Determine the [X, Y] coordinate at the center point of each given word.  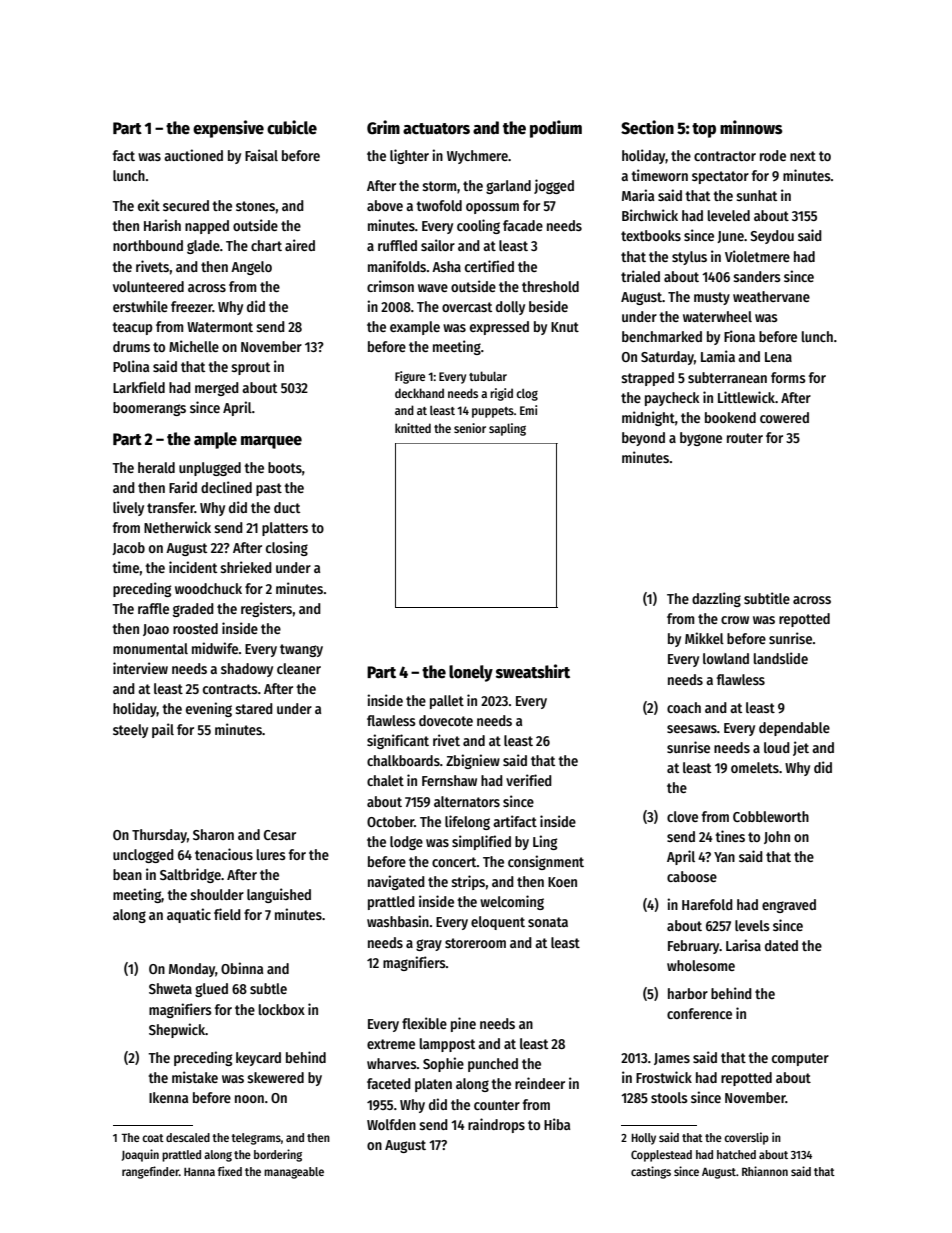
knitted [413, 428]
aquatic [189, 915]
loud [777, 747]
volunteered [148, 286]
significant [398, 741]
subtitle [767, 598]
